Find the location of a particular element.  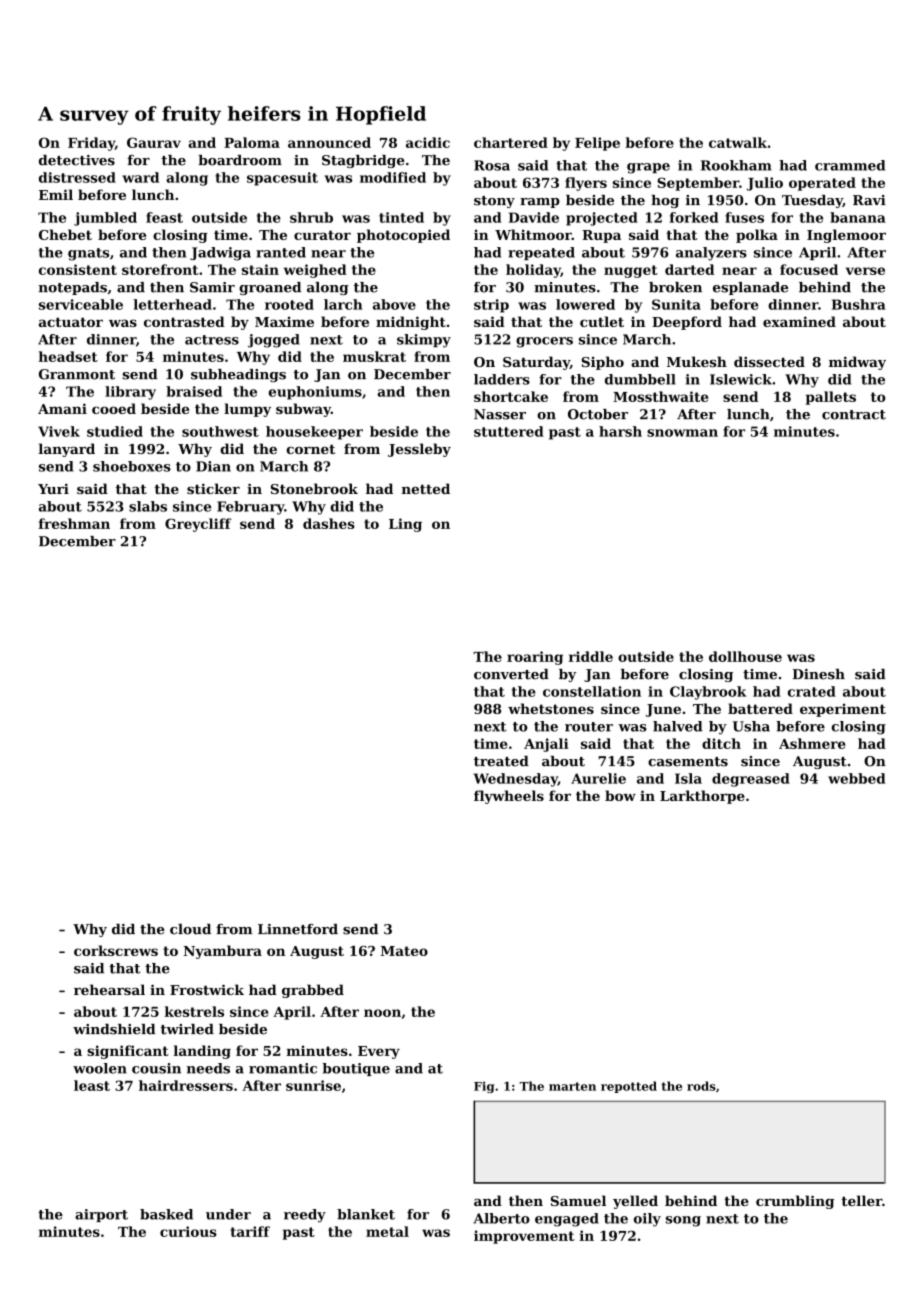

riddle is located at coordinates (591, 656).
